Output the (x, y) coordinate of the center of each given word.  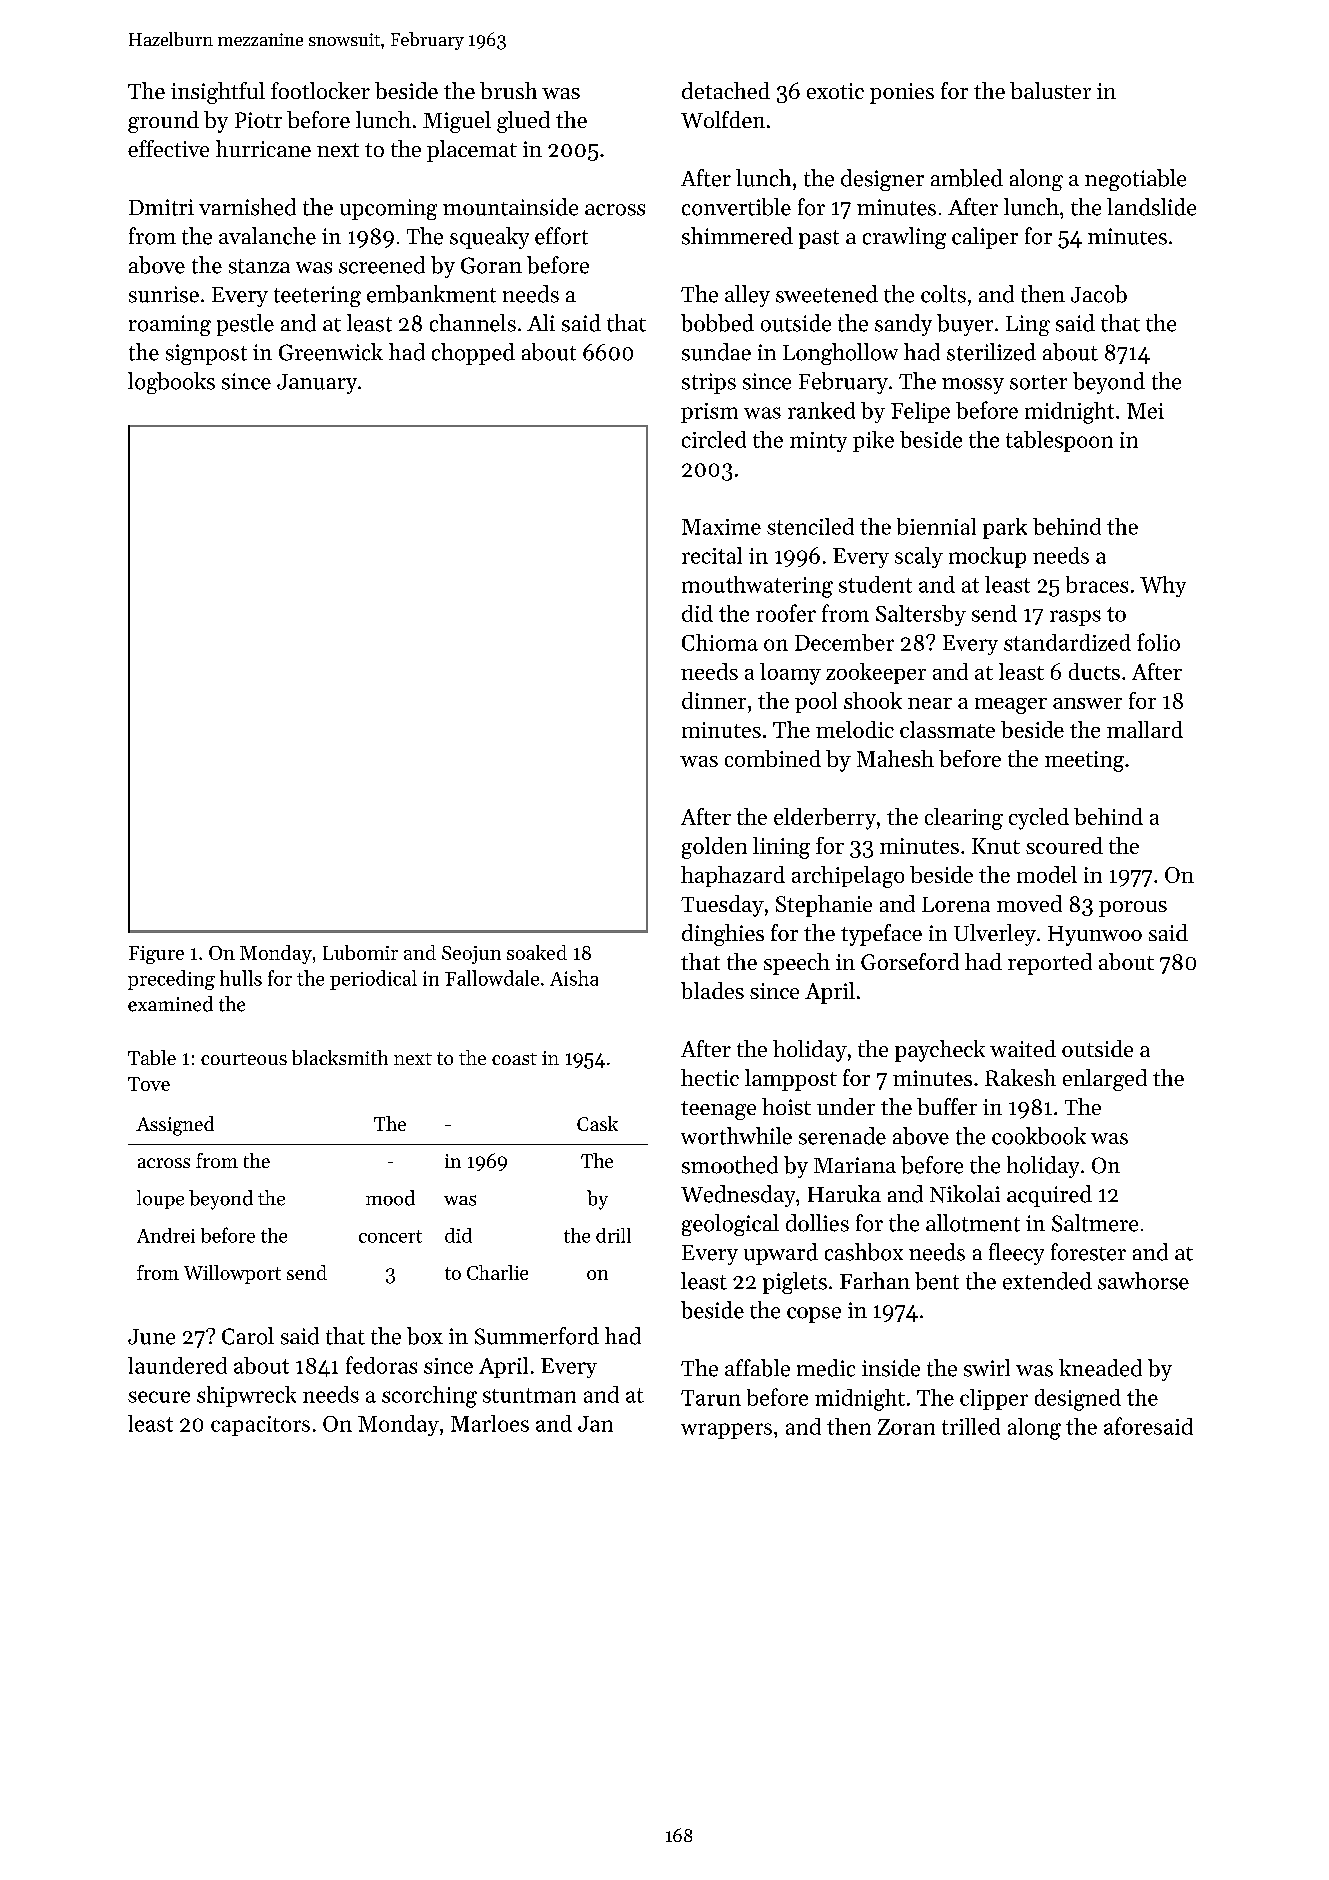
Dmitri (161, 207)
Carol (248, 1336)
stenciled (810, 526)
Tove (149, 1084)
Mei (1145, 411)
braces (1097, 584)
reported (1050, 964)
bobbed (717, 323)
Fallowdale (492, 978)
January (317, 384)
